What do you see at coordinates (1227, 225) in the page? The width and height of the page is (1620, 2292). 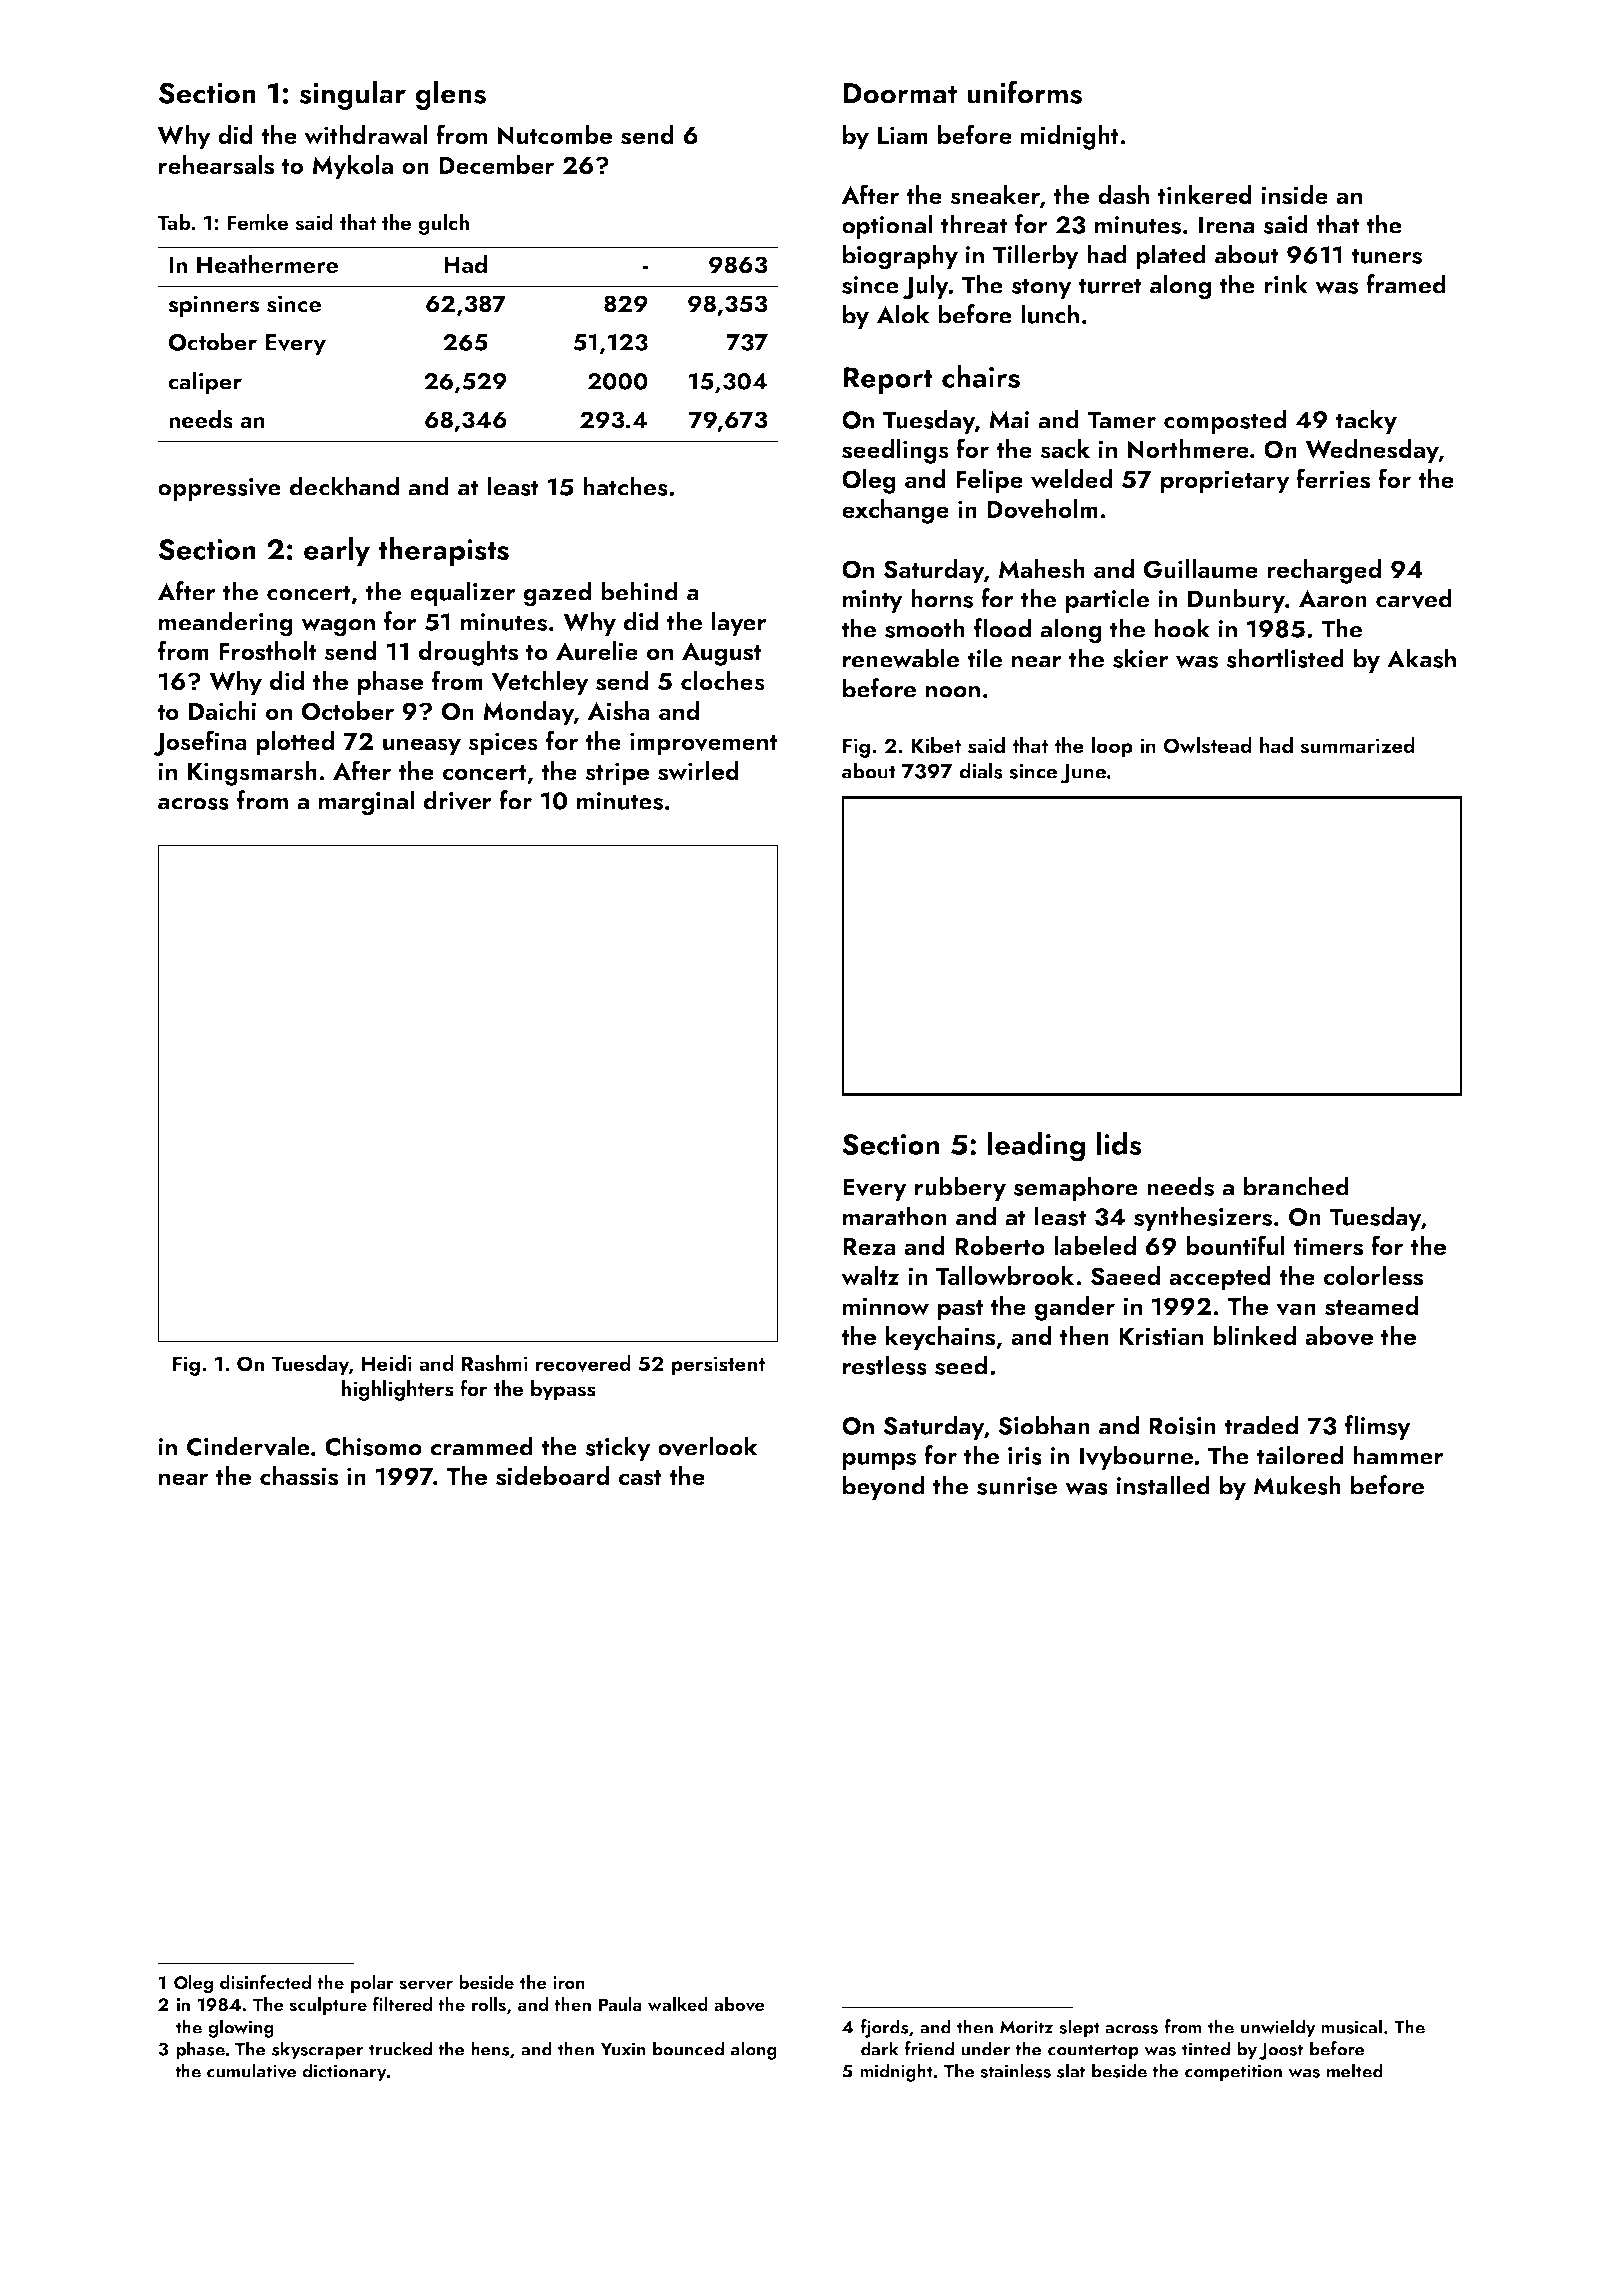 I see `Irena` at bounding box center [1227, 225].
